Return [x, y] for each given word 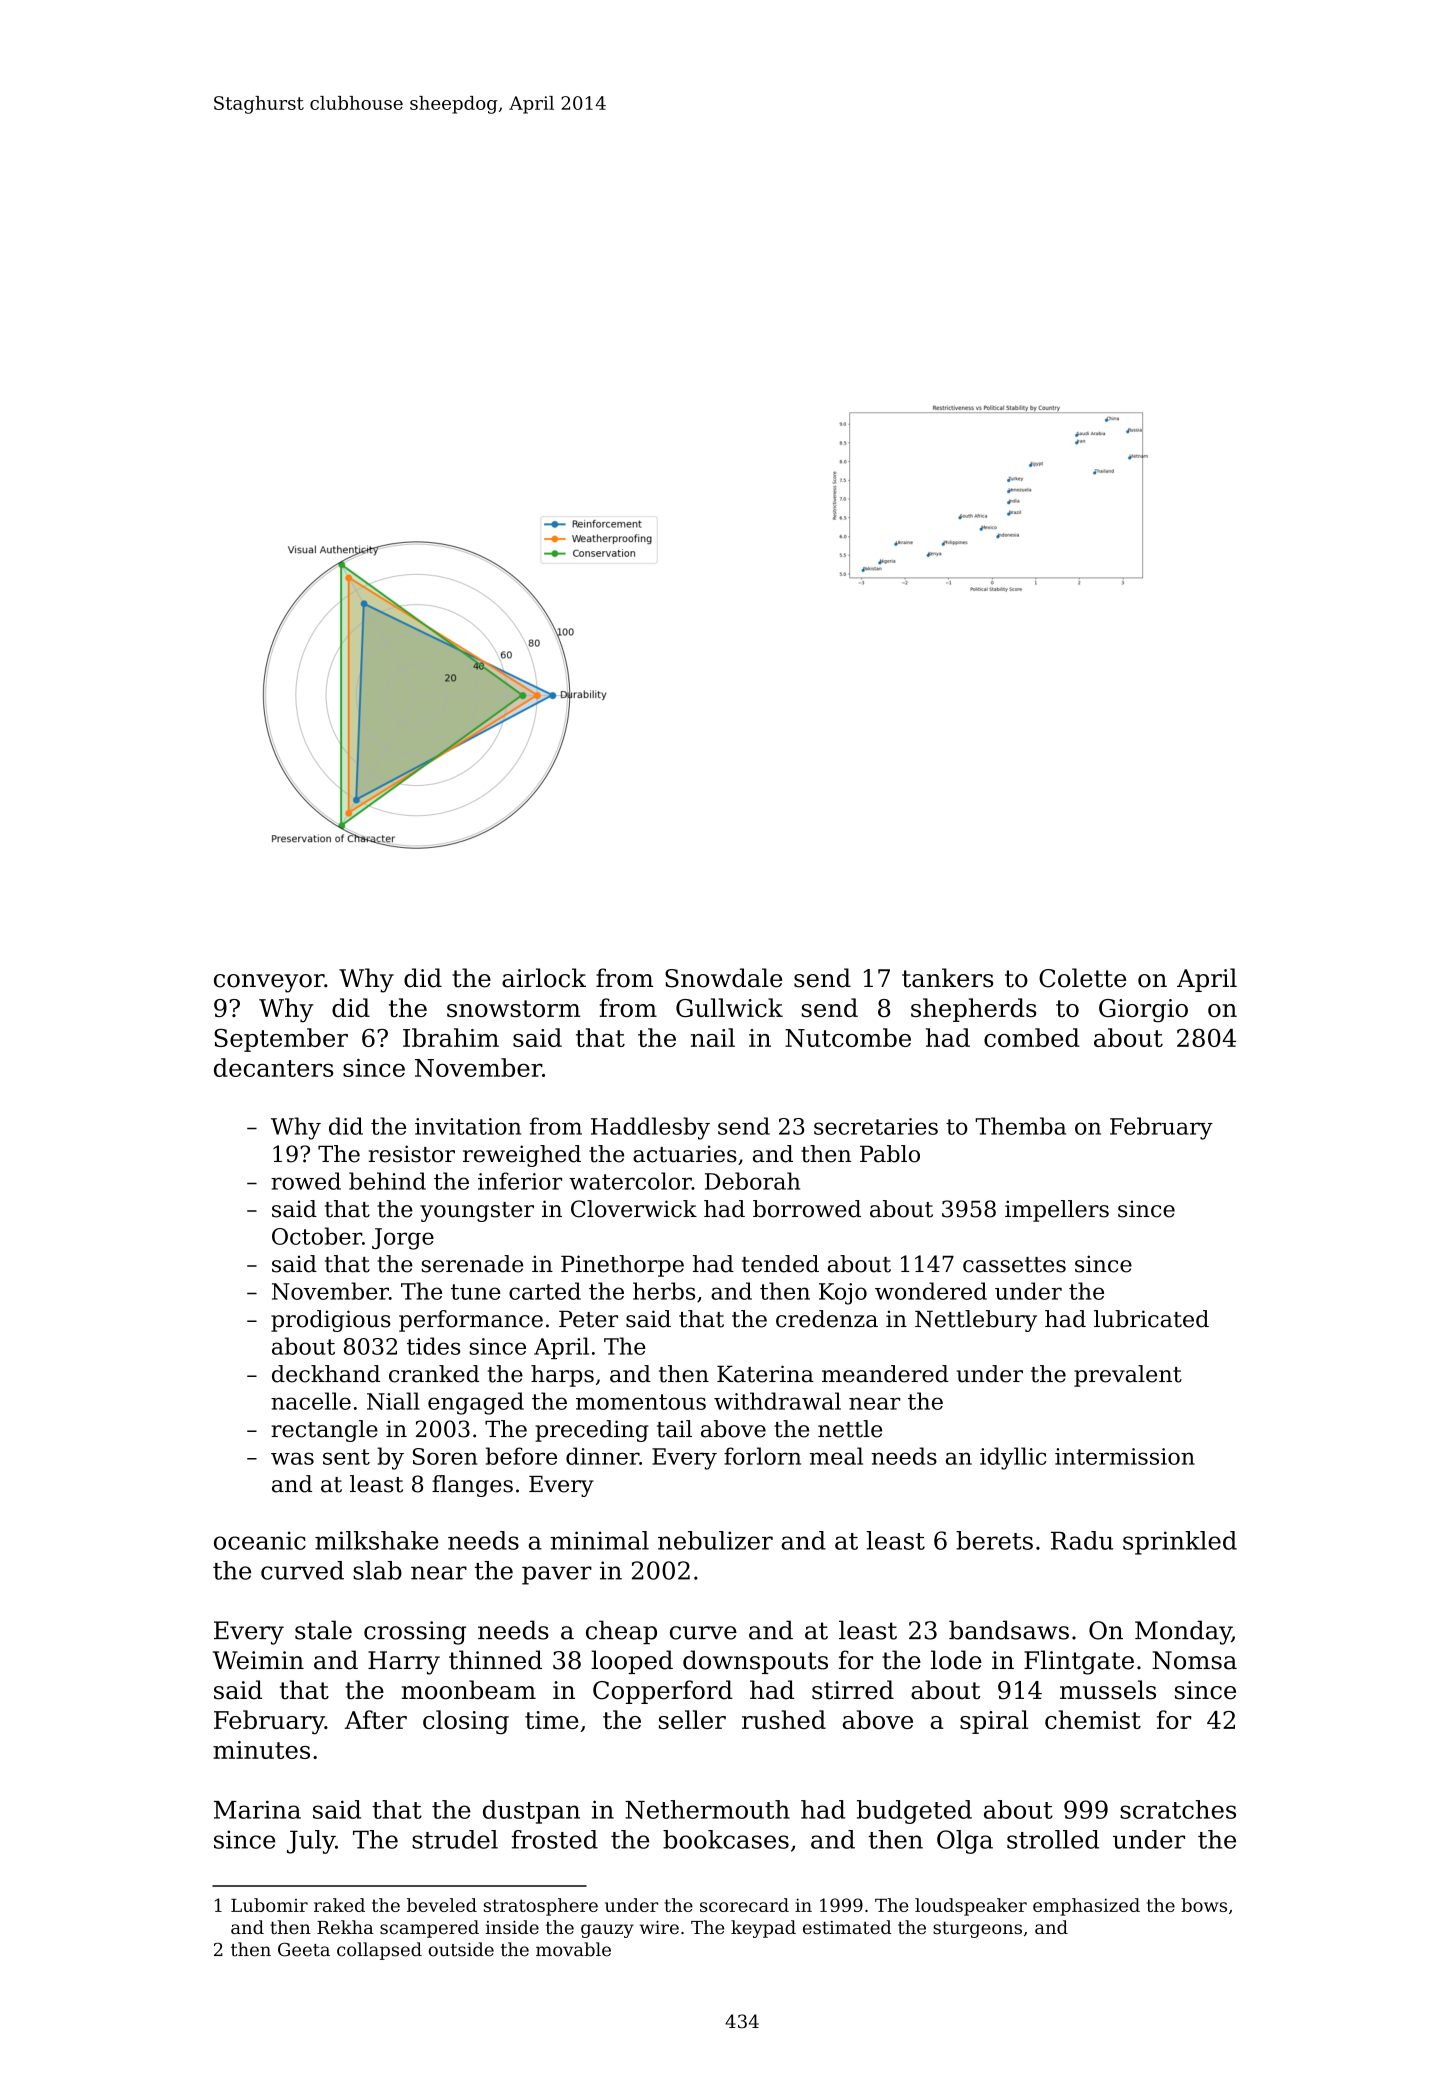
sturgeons [977, 1929]
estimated [847, 1927]
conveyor [269, 983]
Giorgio [1143, 1011]
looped [632, 1662]
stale [323, 1630]
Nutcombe [848, 1037]
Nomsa [1194, 1660]
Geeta [304, 1949]
